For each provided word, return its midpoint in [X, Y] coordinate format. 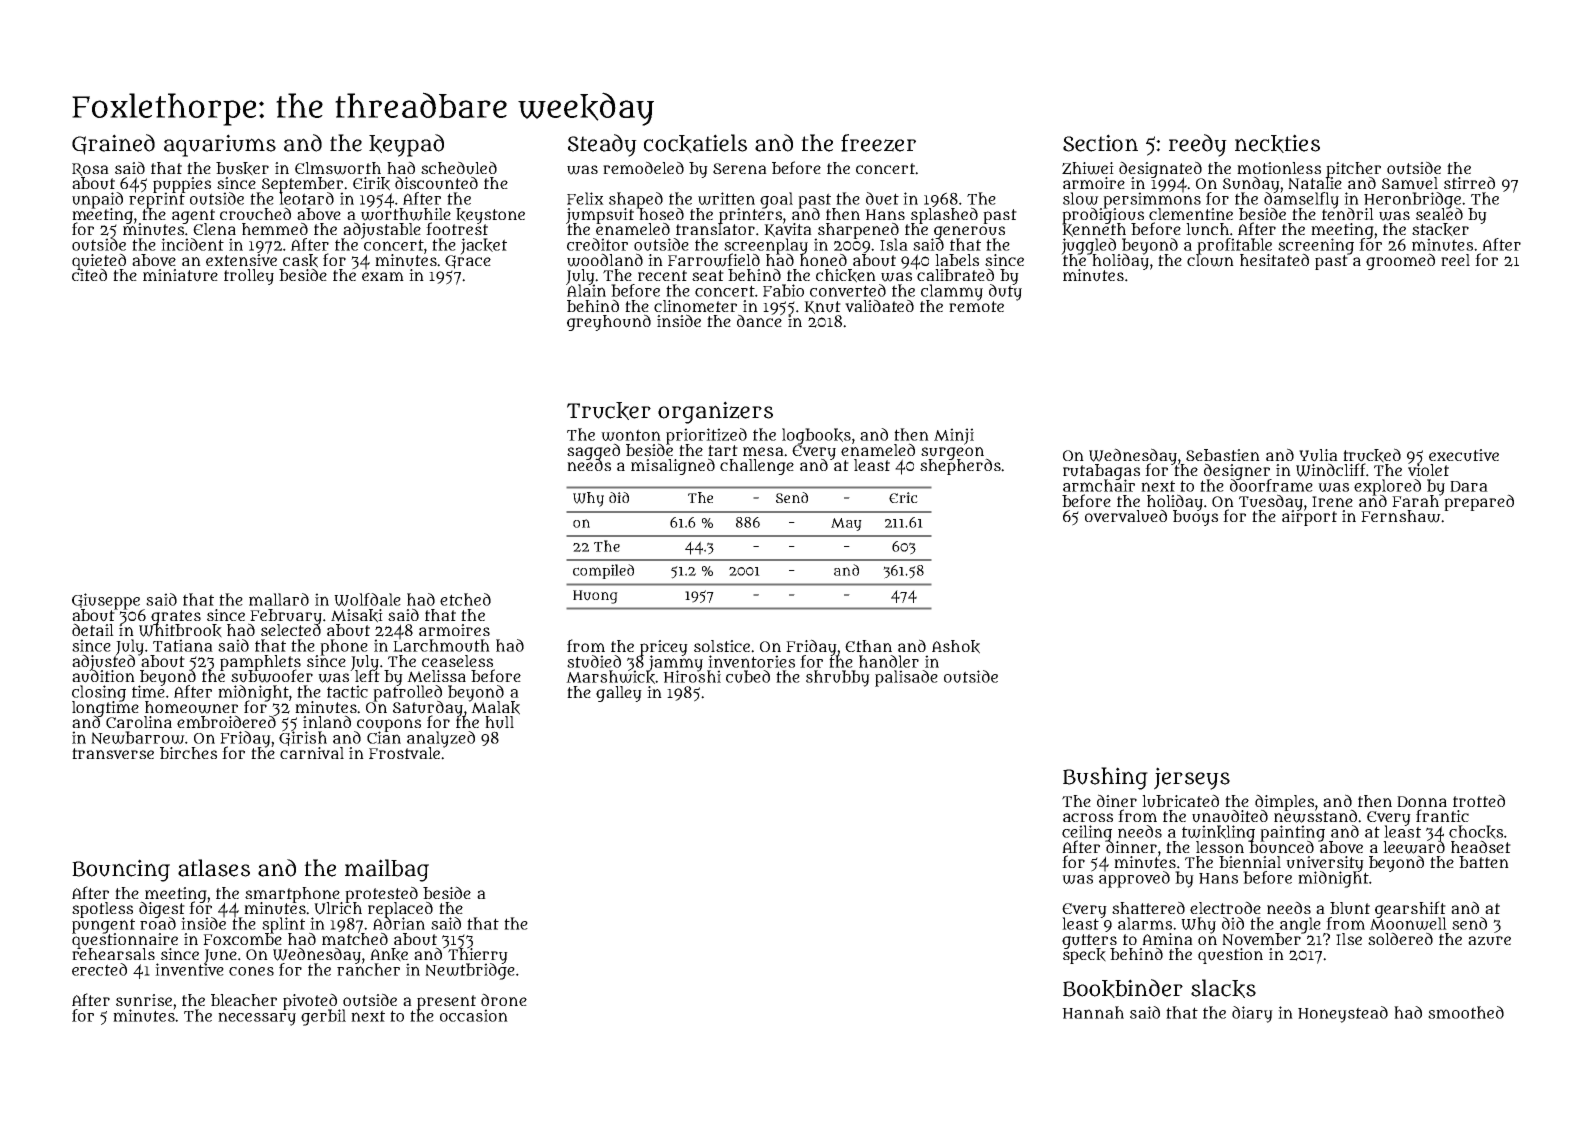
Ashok [956, 647]
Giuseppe [106, 601]
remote [976, 306]
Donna [1422, 801]
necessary [257, 1019]
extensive [241, 260]
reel [1455, 260]
